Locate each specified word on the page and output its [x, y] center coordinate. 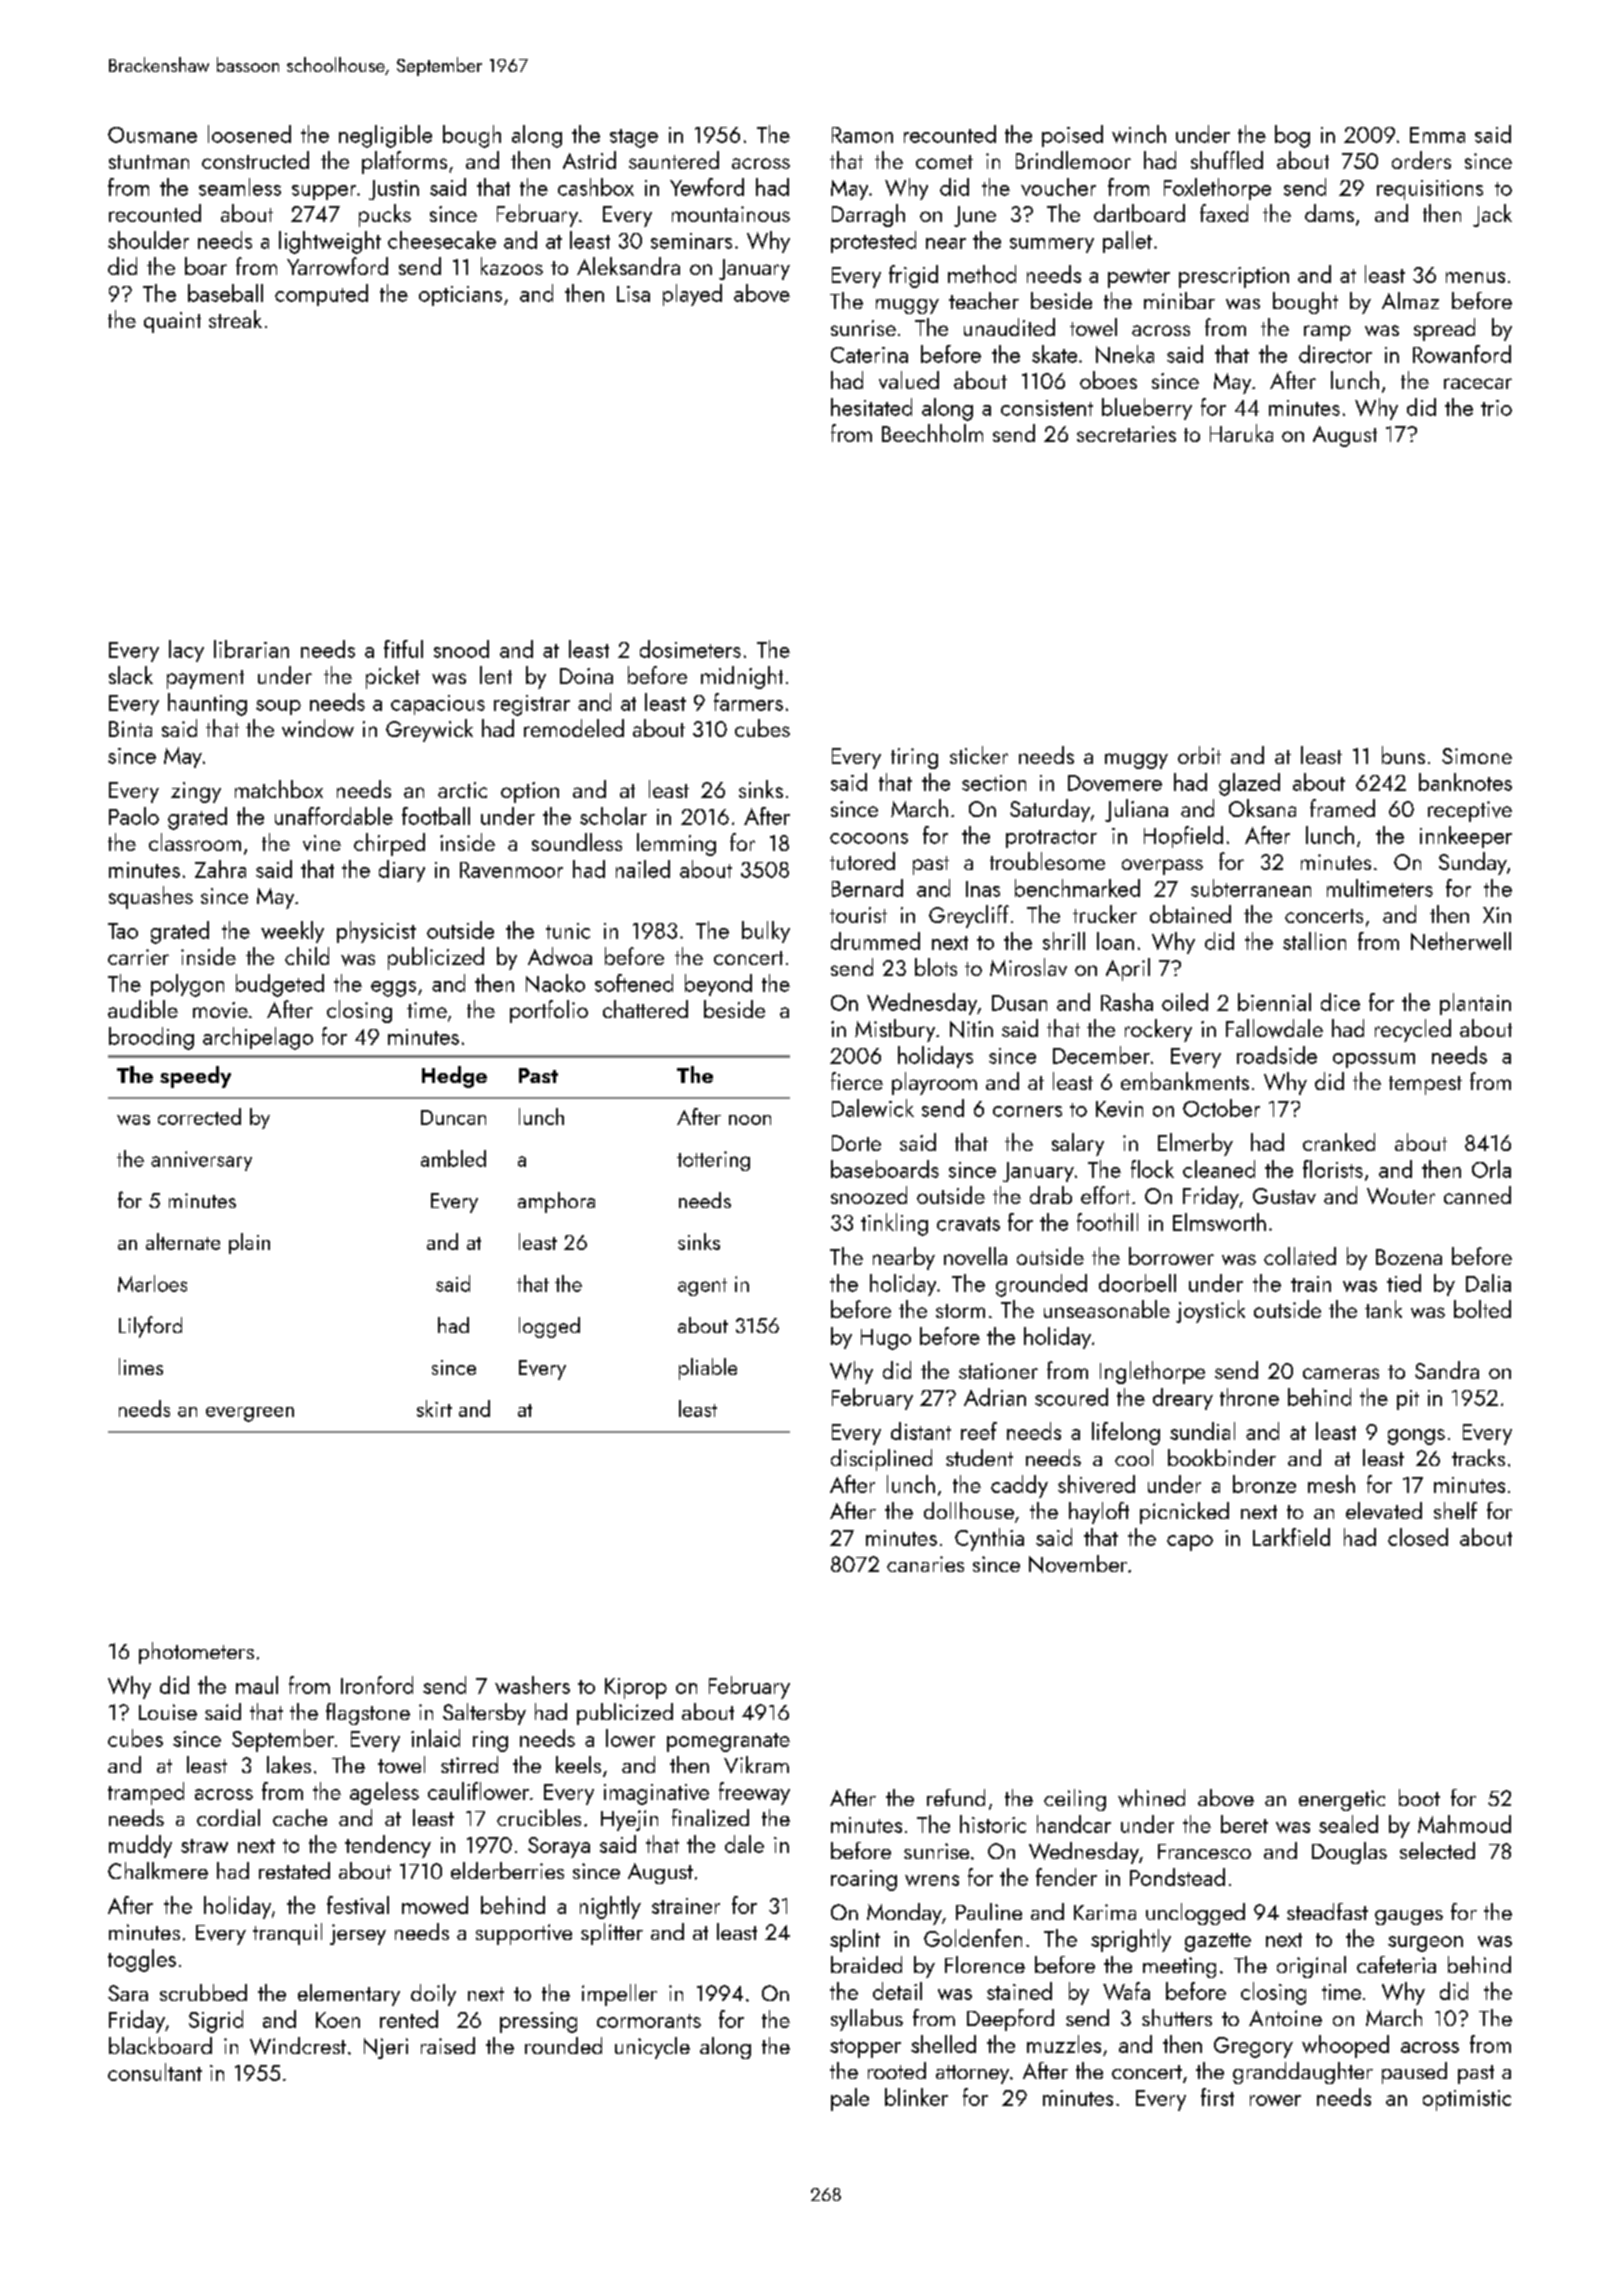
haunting [207, 704]
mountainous [731, 214]
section [994, 783]
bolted [1482, 1309]
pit [1408, 1400]
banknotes [1465, 782]
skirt [434, 1408]
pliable [708, 1369]
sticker [979, 755]
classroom [195, 842]
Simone [1477, 756]
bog [1292, 136]
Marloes [152, 1283]
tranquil [287, 1934]
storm [960, 1311]
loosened [249, 134]
